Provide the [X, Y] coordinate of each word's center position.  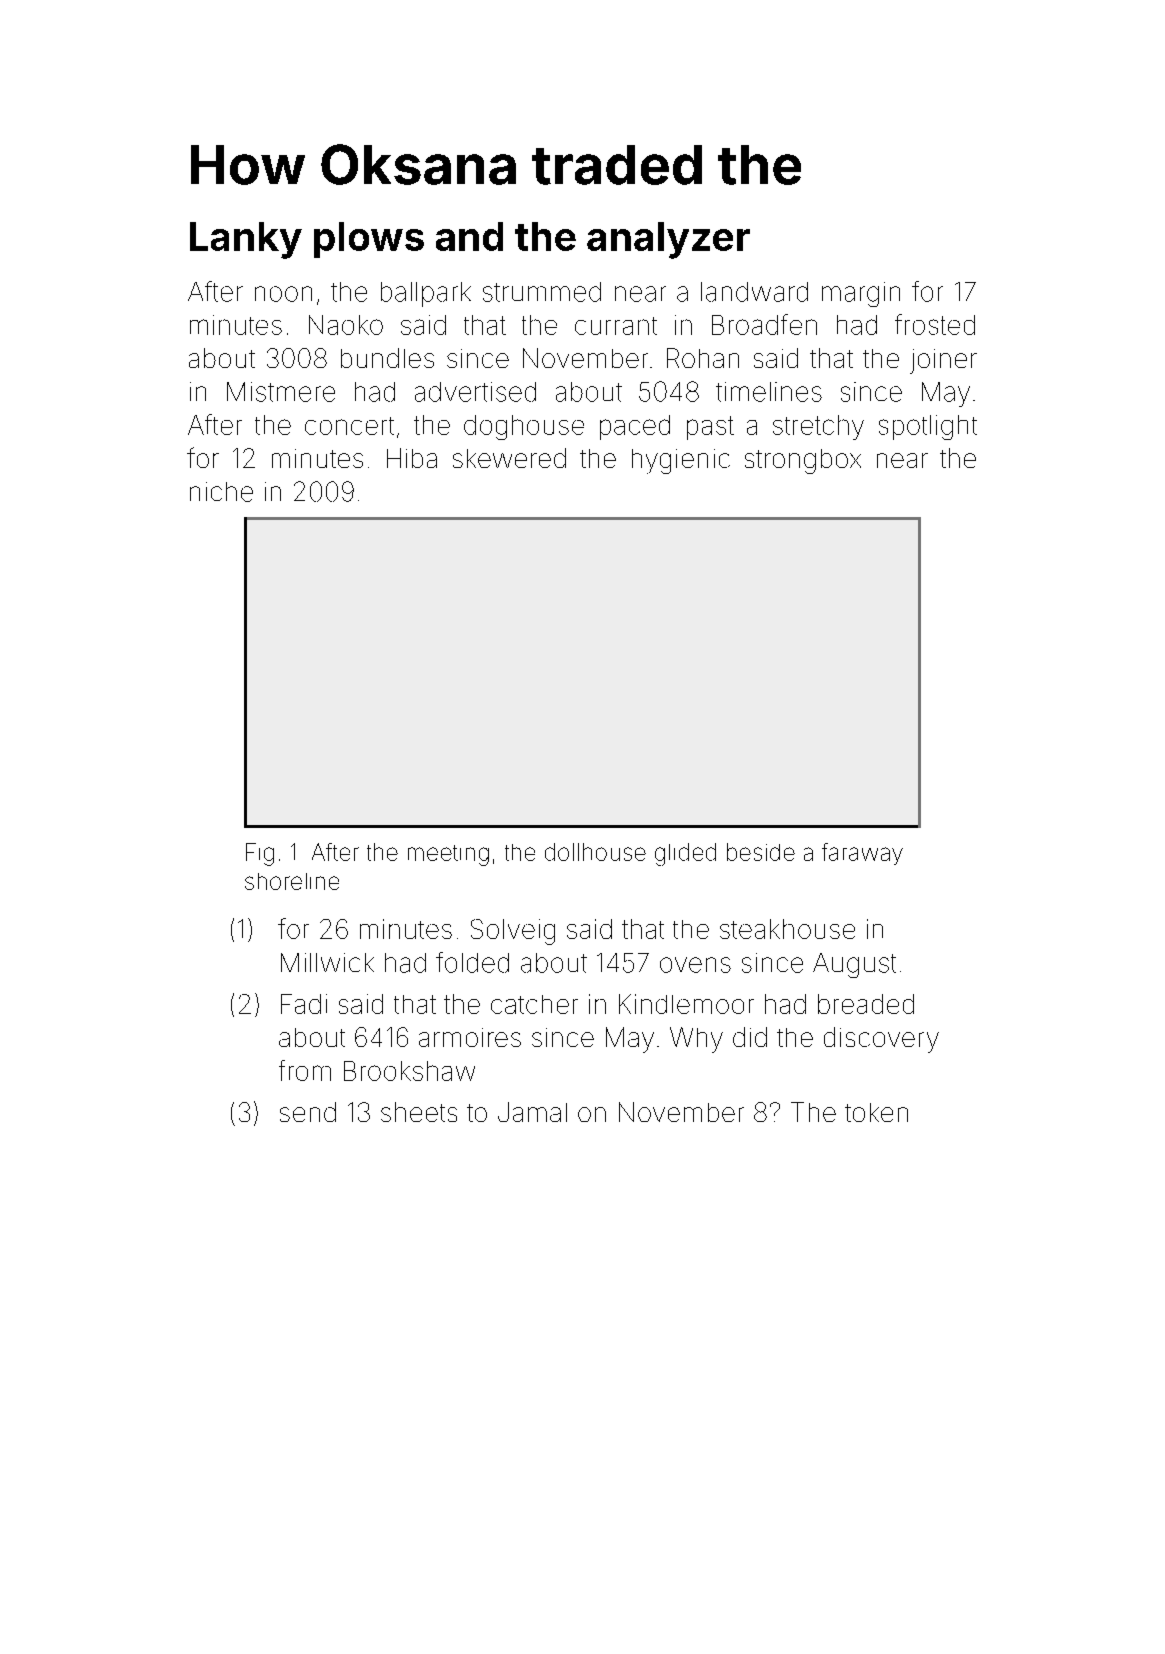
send [308, 1112]
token [876, 1112]
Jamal [532, 1112]
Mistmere [281, 392]
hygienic [681, 461]
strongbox [803, 461]
